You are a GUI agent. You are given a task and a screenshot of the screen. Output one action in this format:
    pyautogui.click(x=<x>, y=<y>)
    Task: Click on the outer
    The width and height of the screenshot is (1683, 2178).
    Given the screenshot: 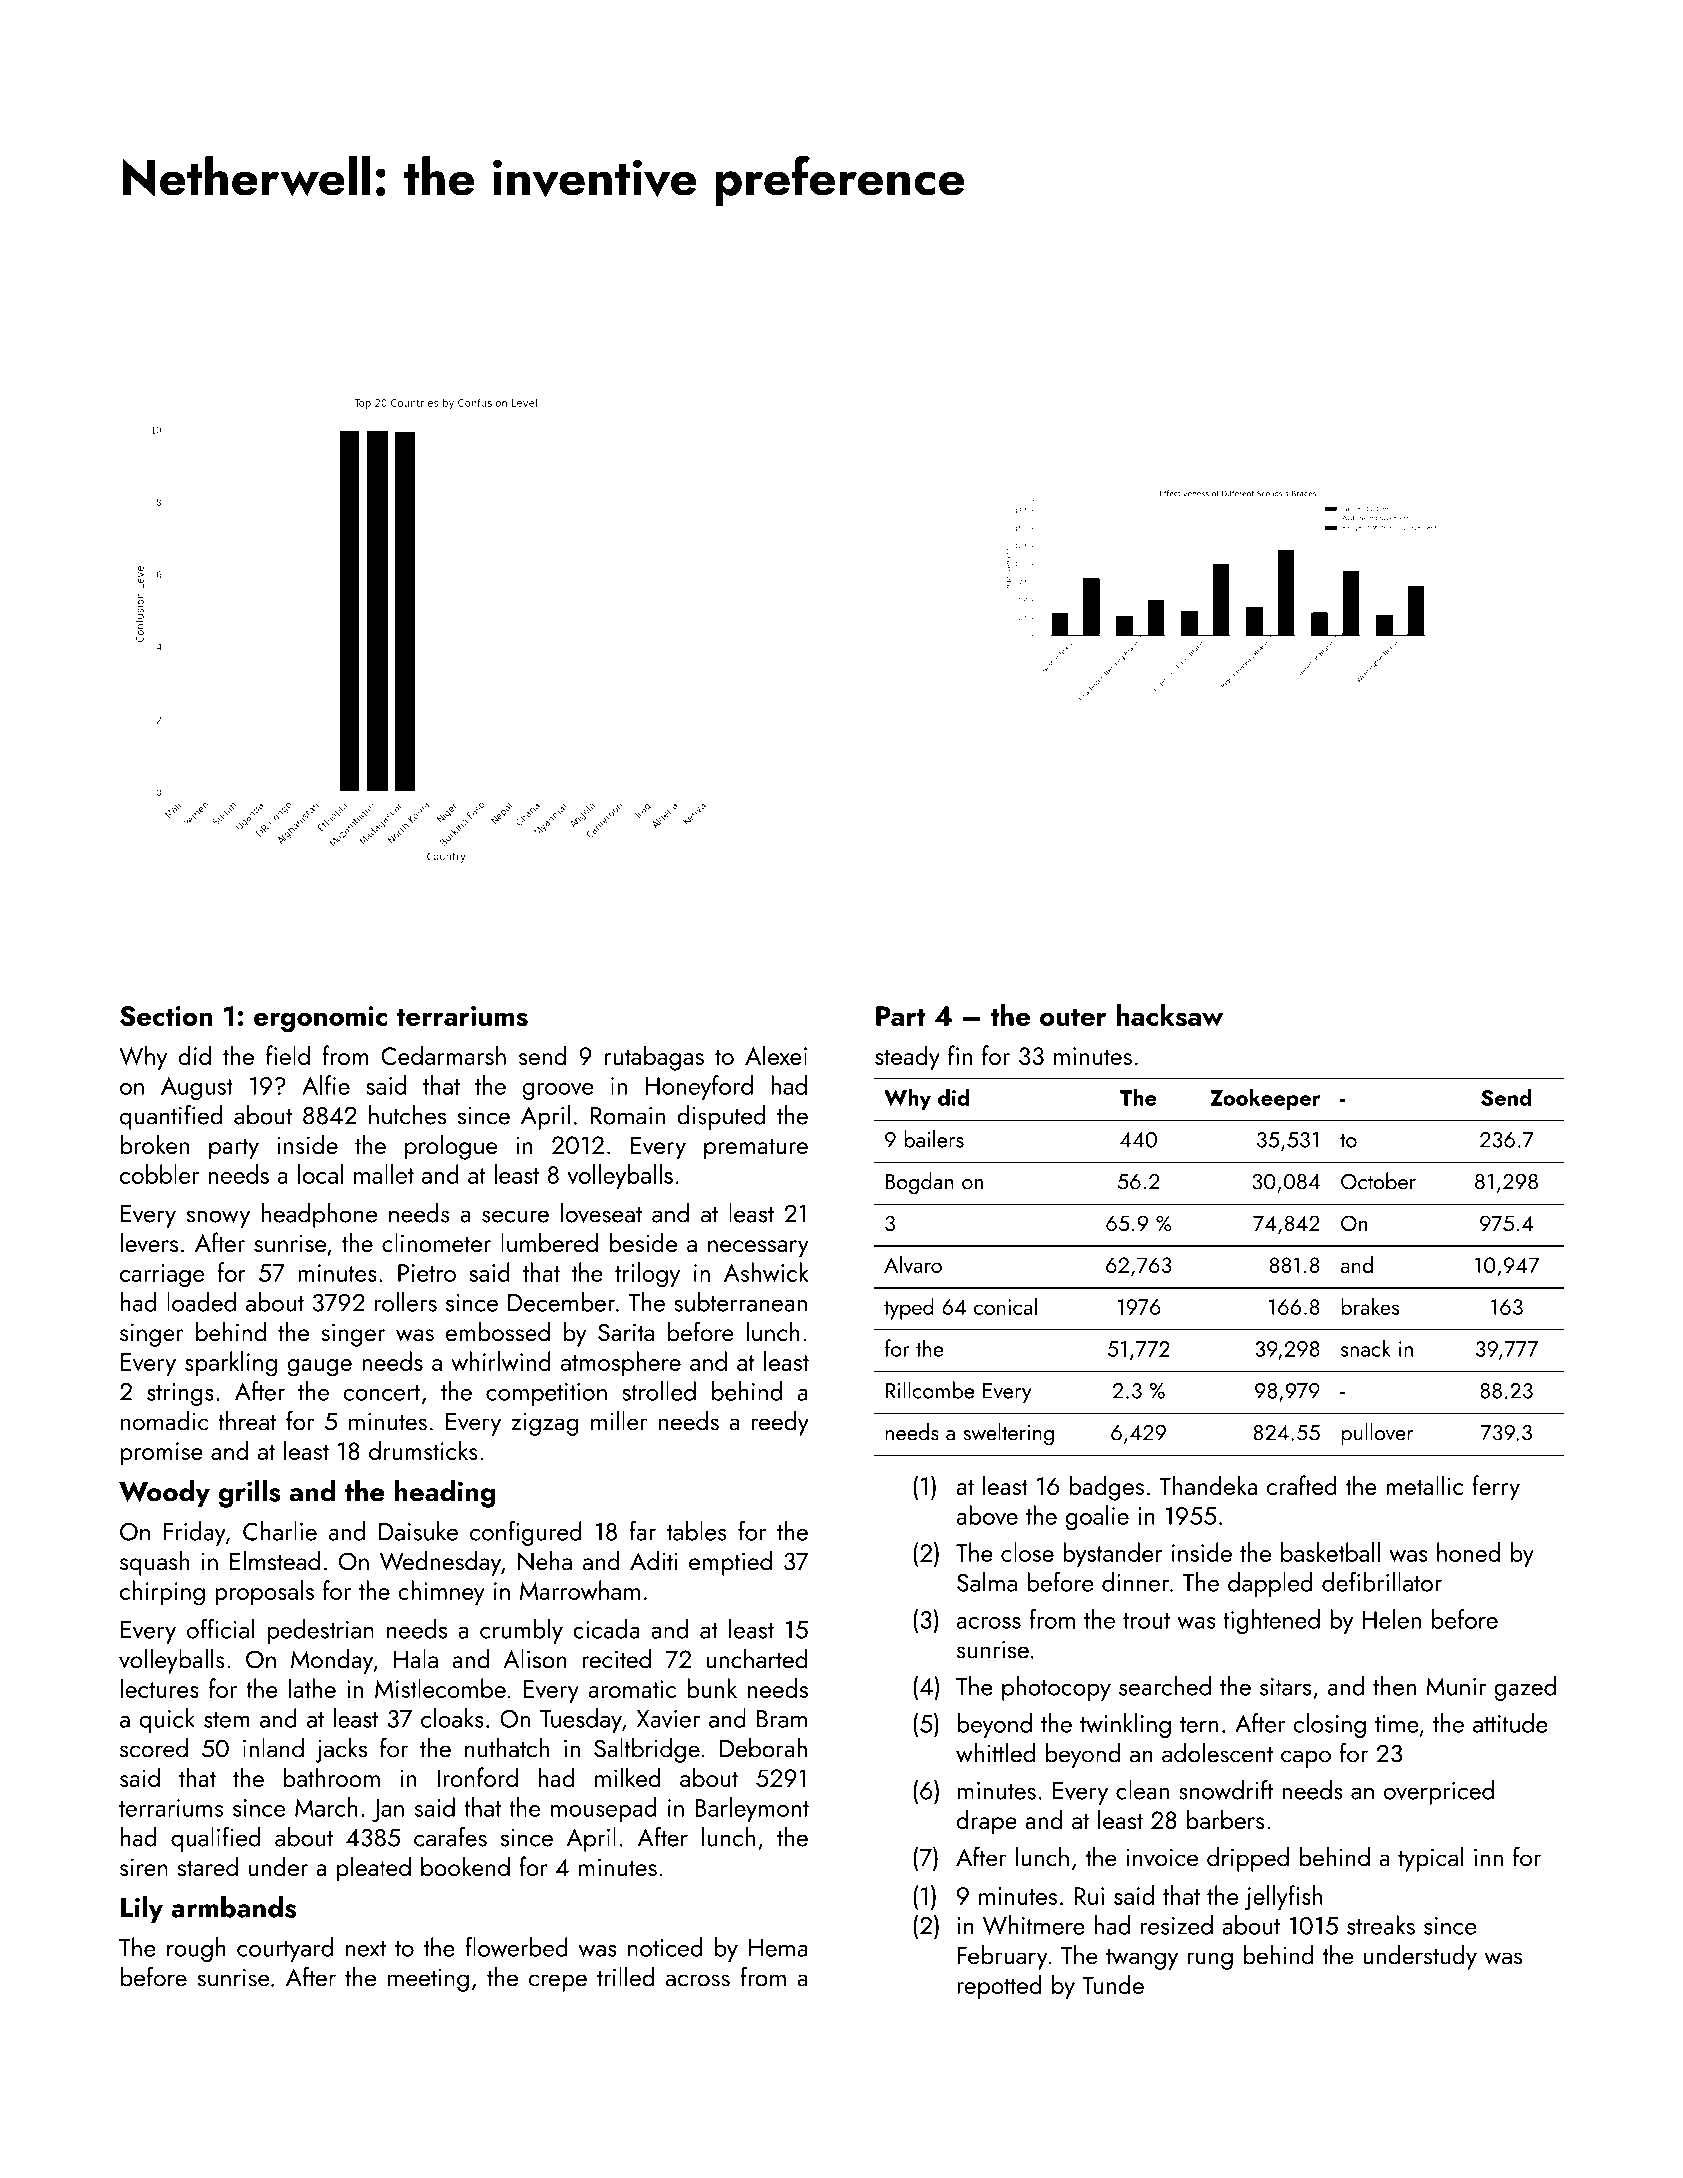 What is the action you would take?
    pyautogui.click(x=1073, y=1017)
